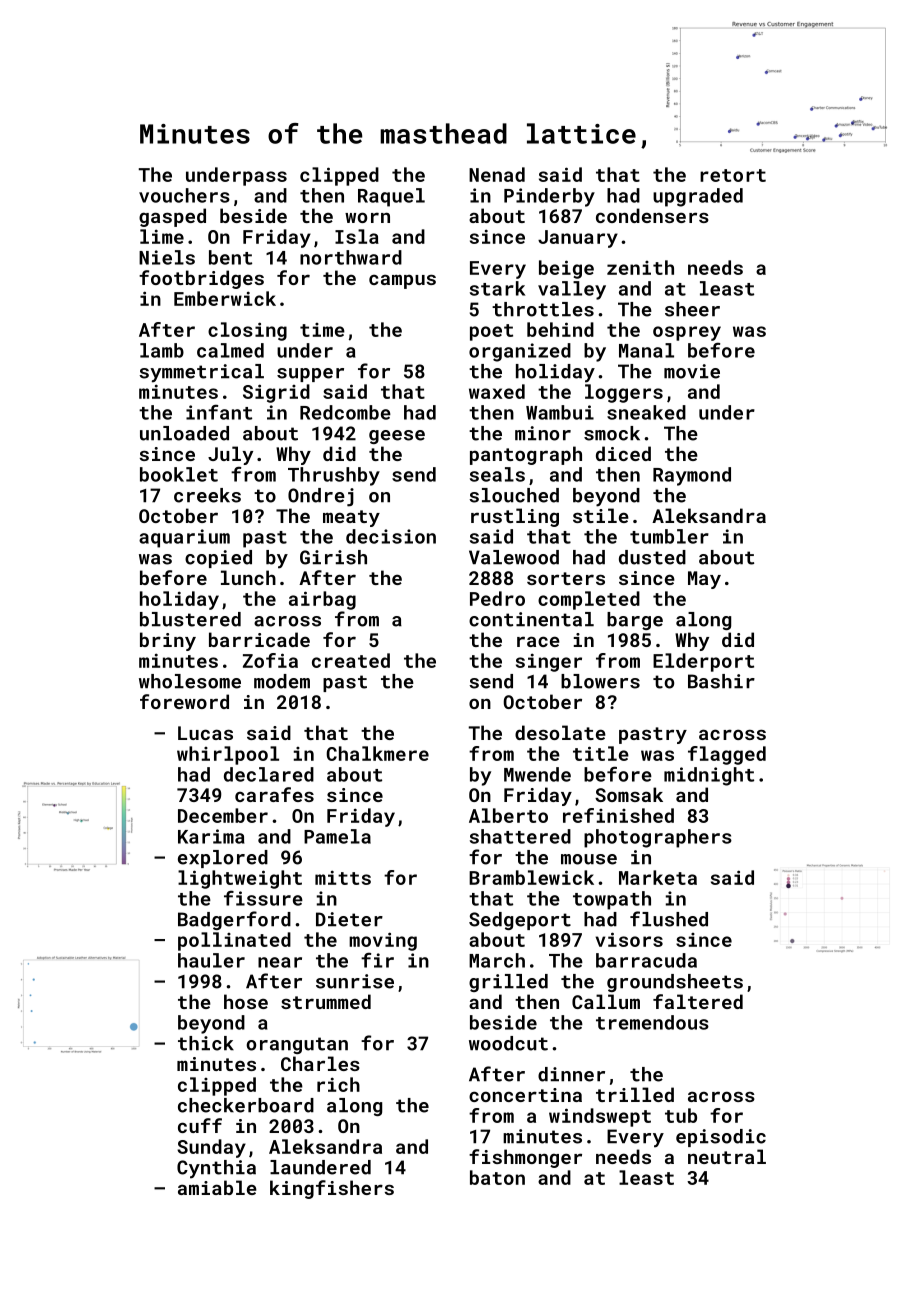  I want to click on baton, so click(497, 1177).
